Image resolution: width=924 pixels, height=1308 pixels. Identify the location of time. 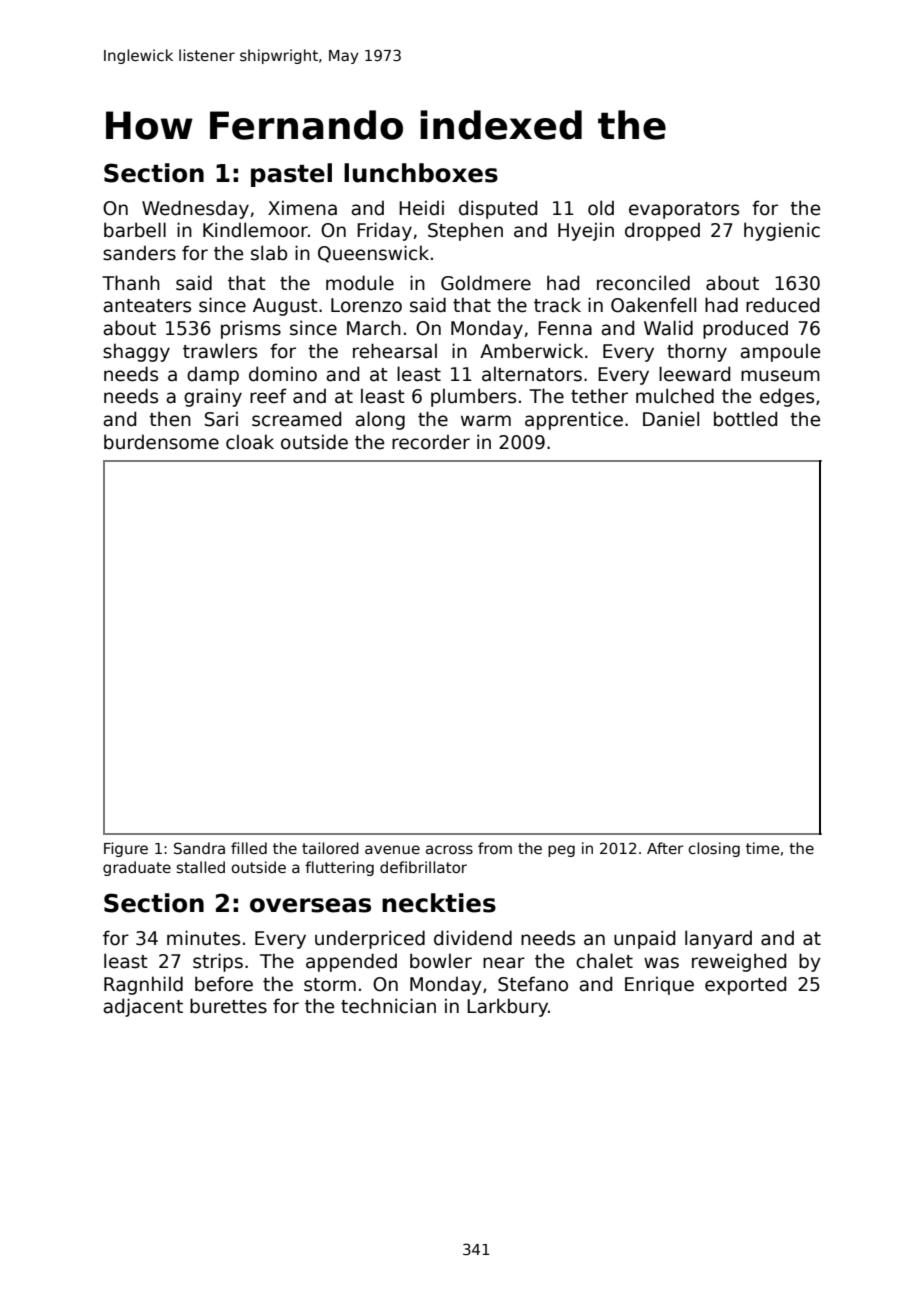
(762, 848).
